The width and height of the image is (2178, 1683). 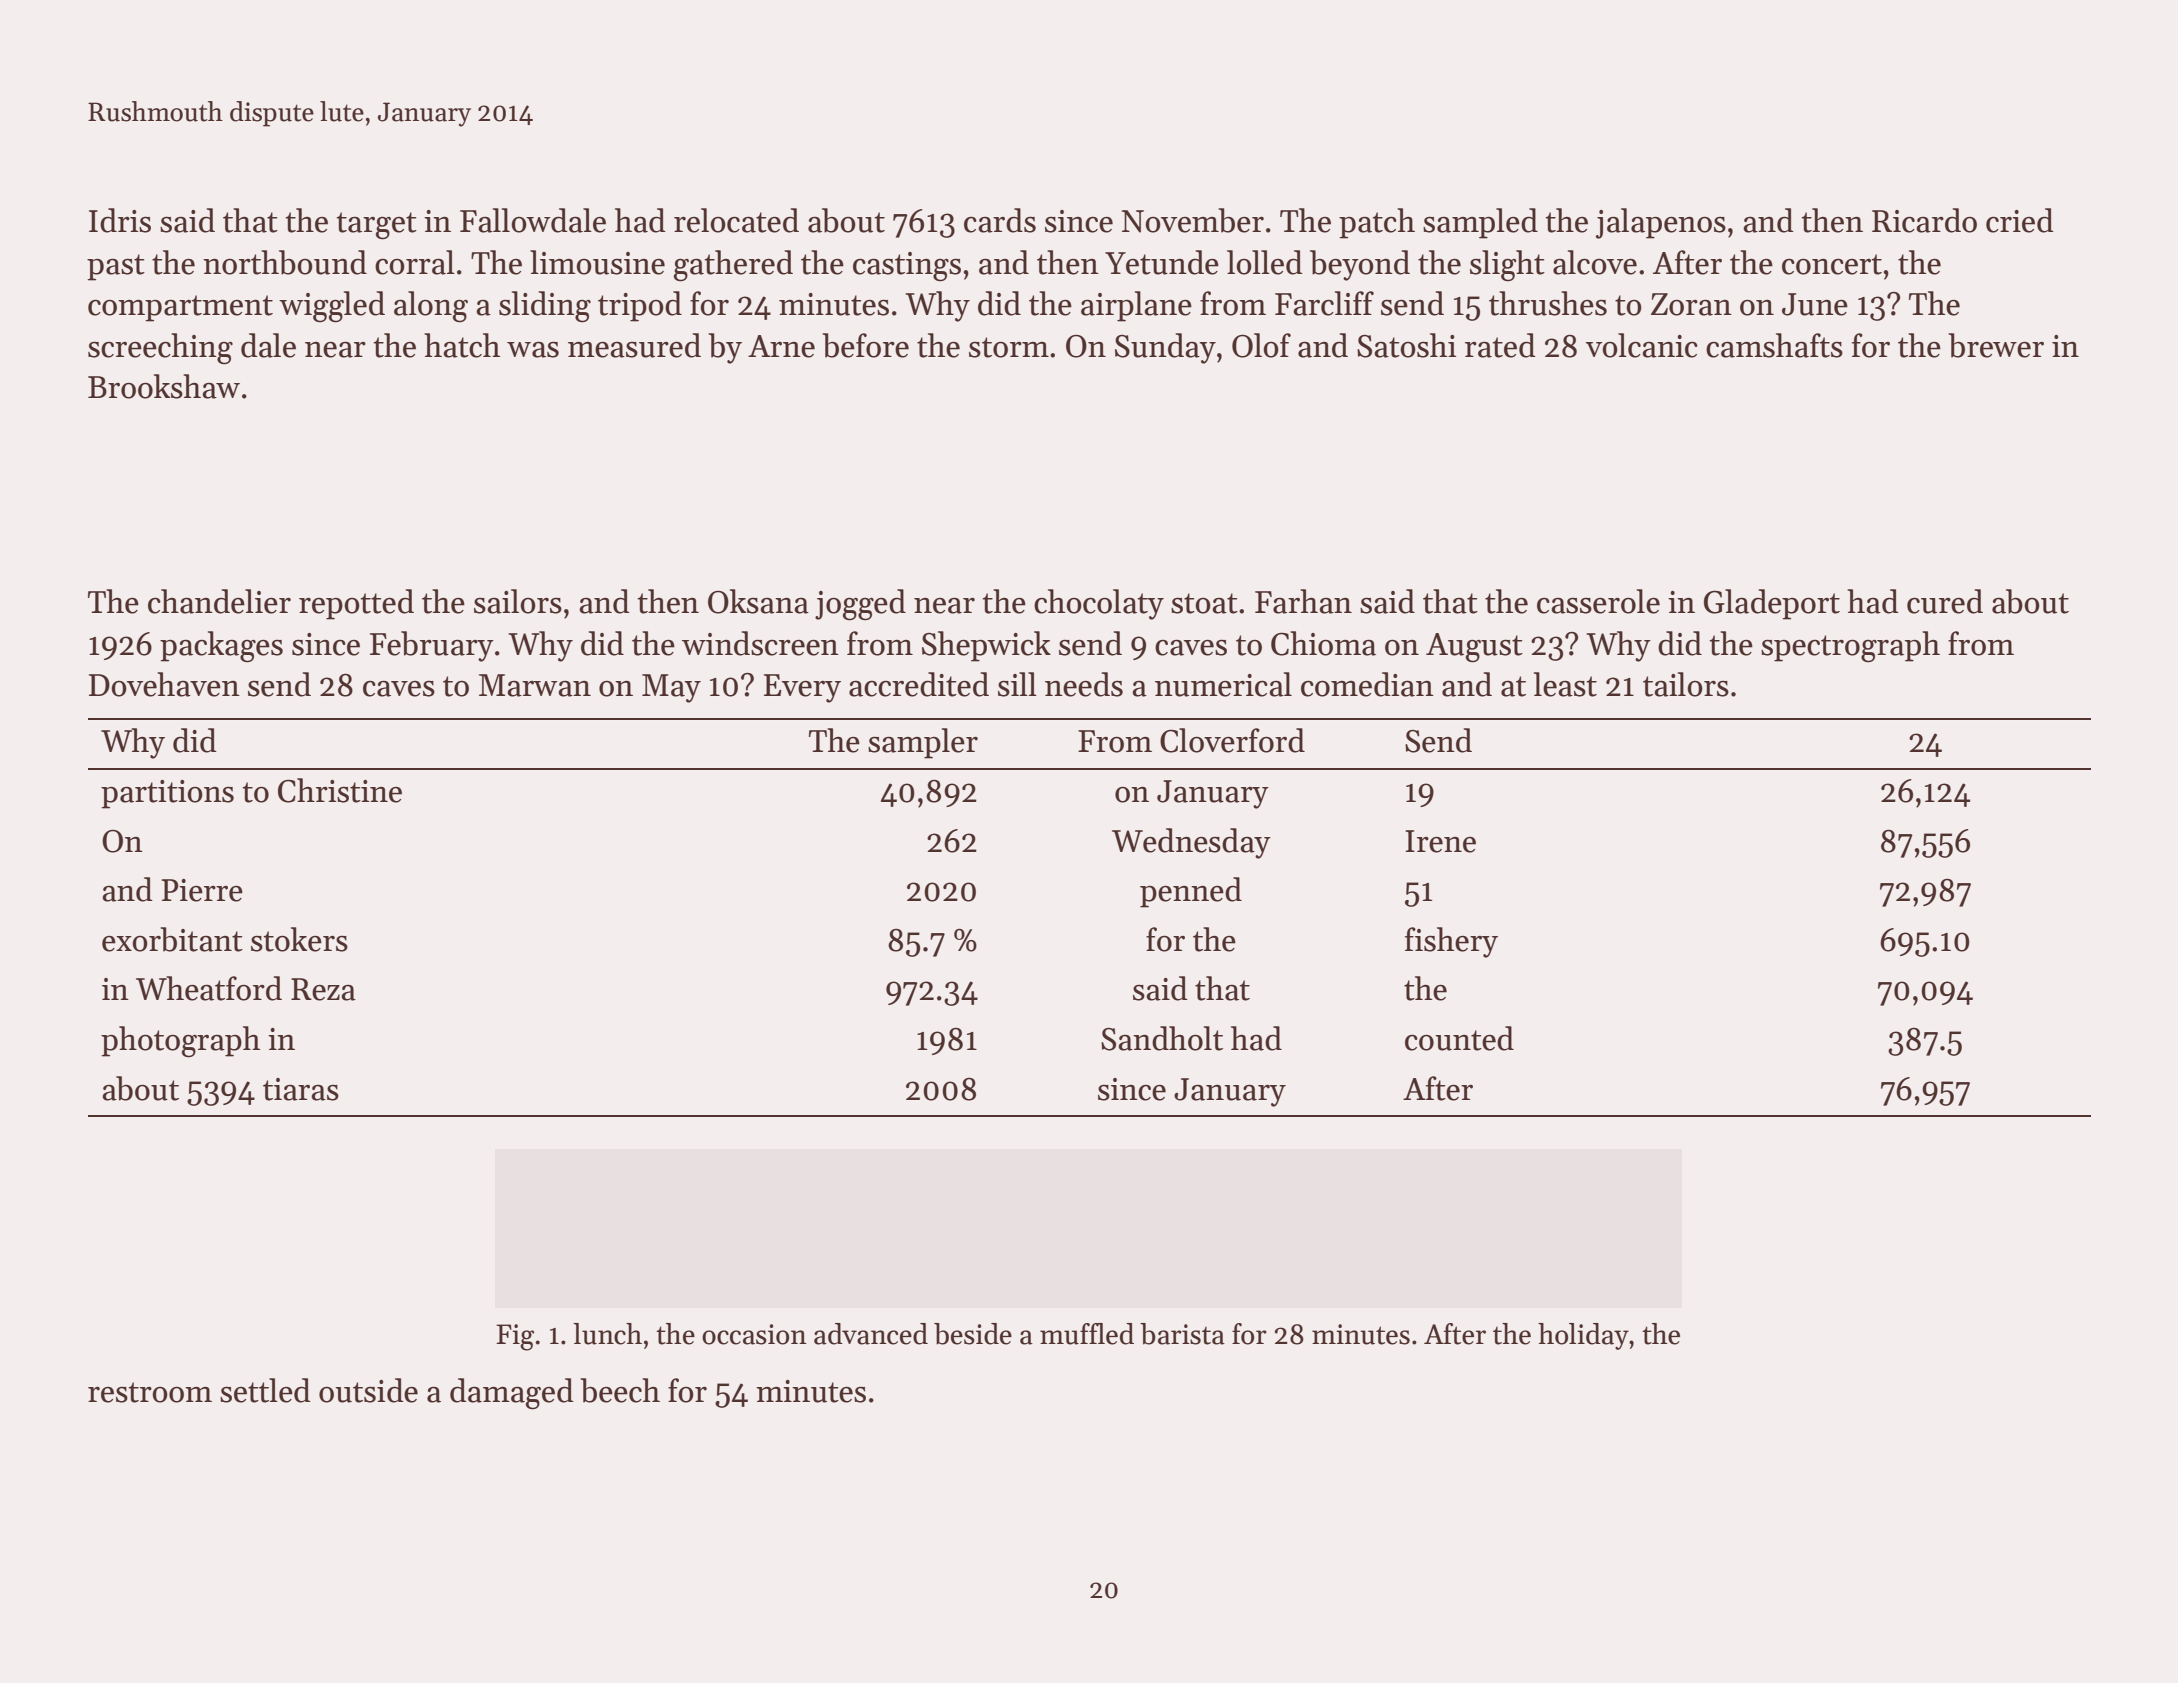 What do you see at coordinates (1162, 1038) in the image?
I see `Sandholt` at bounding box center [1162, 1038].
